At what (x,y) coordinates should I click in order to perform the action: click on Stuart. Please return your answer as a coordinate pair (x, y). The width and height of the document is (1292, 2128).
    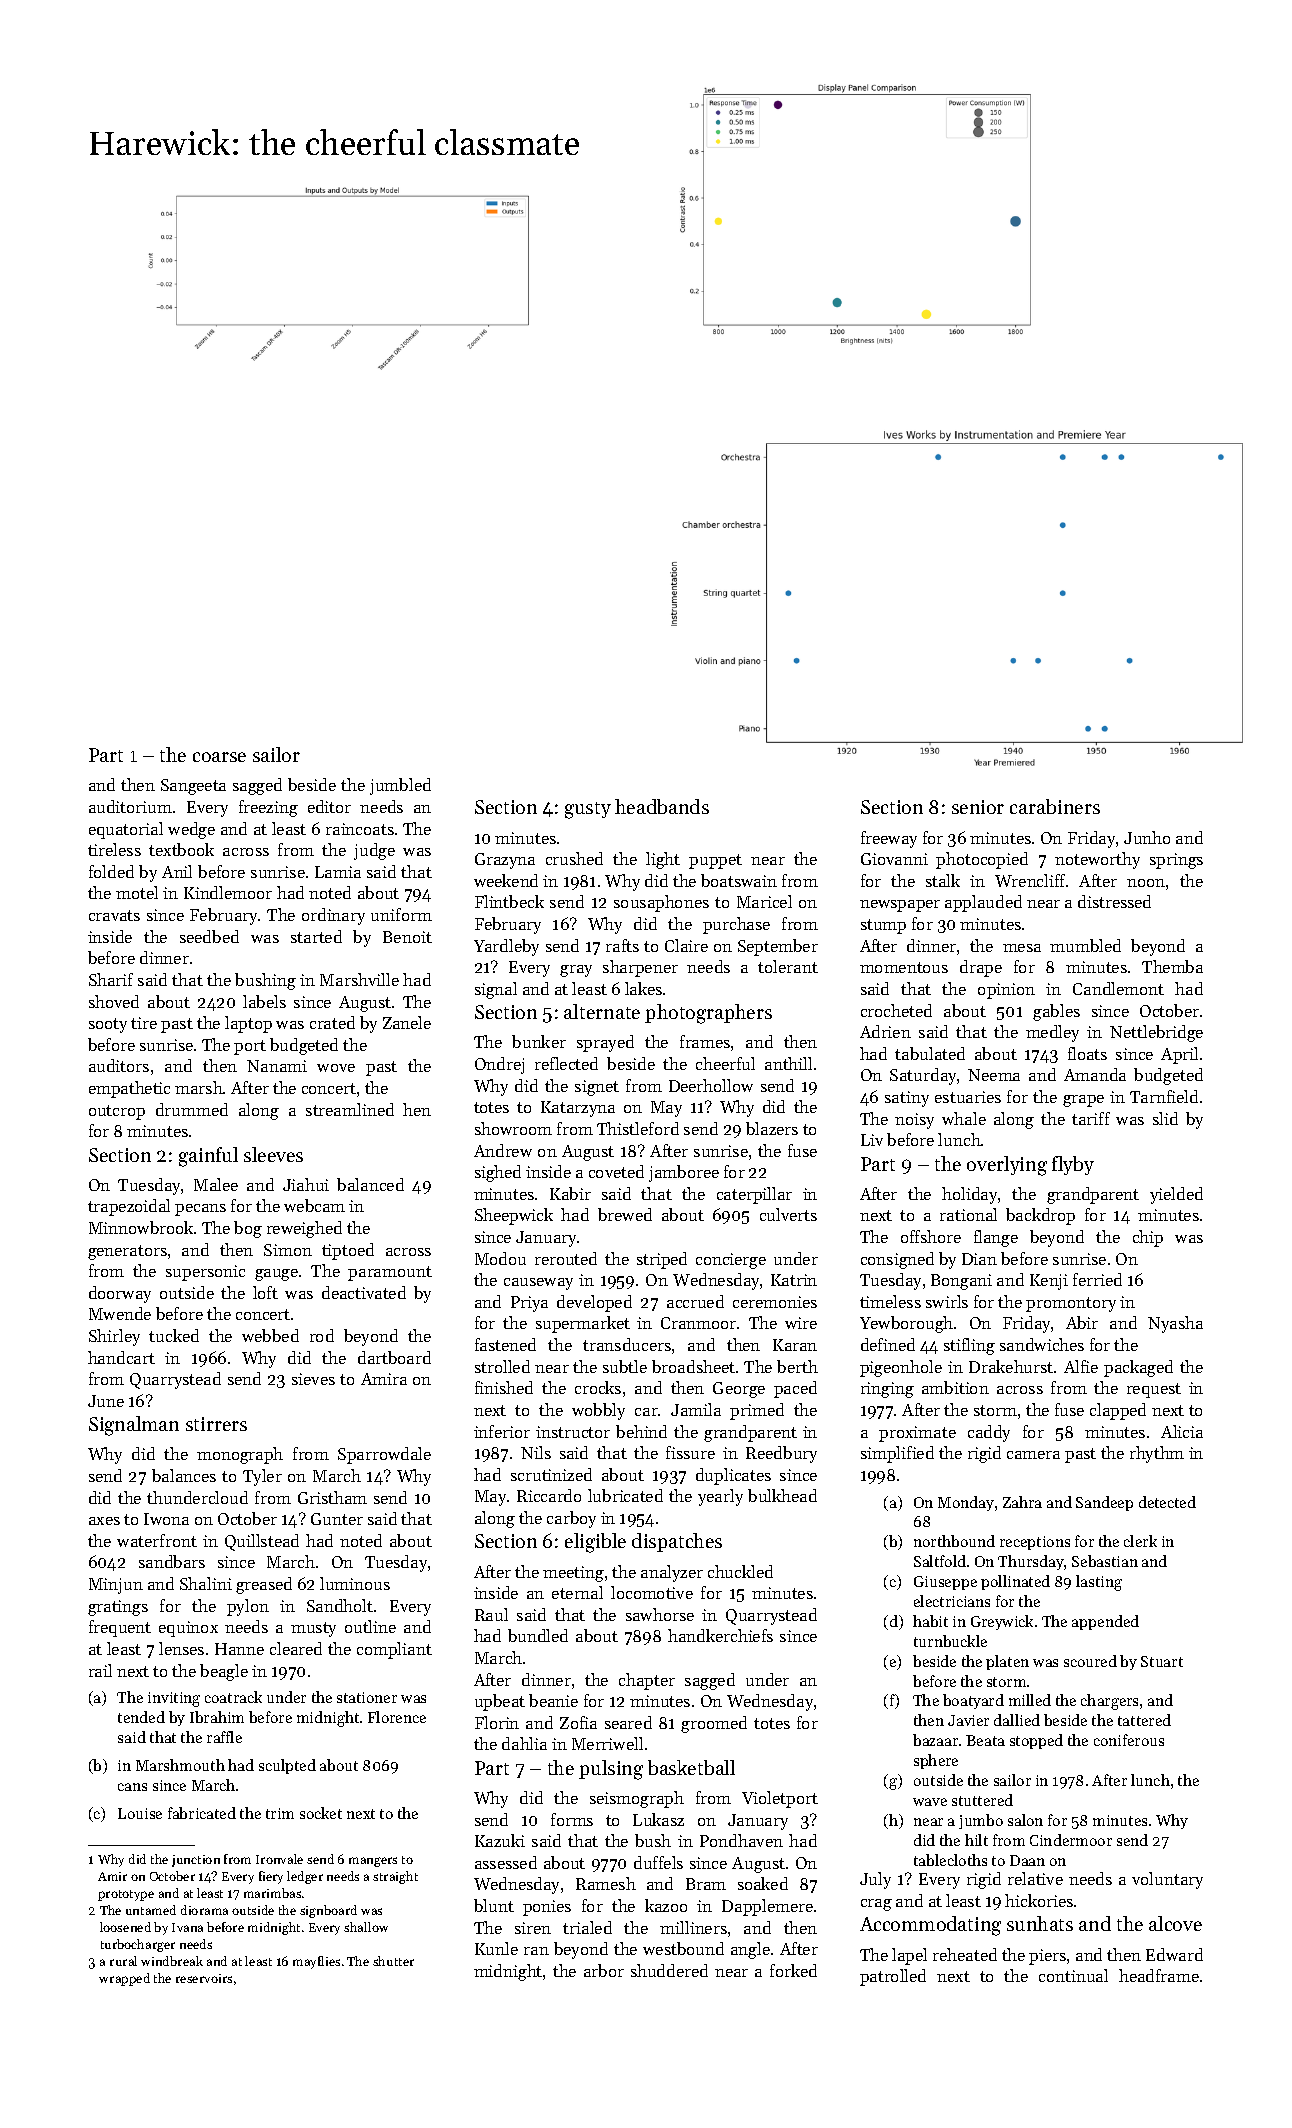
    Looking at the image, I should click on (1162, 1661).
